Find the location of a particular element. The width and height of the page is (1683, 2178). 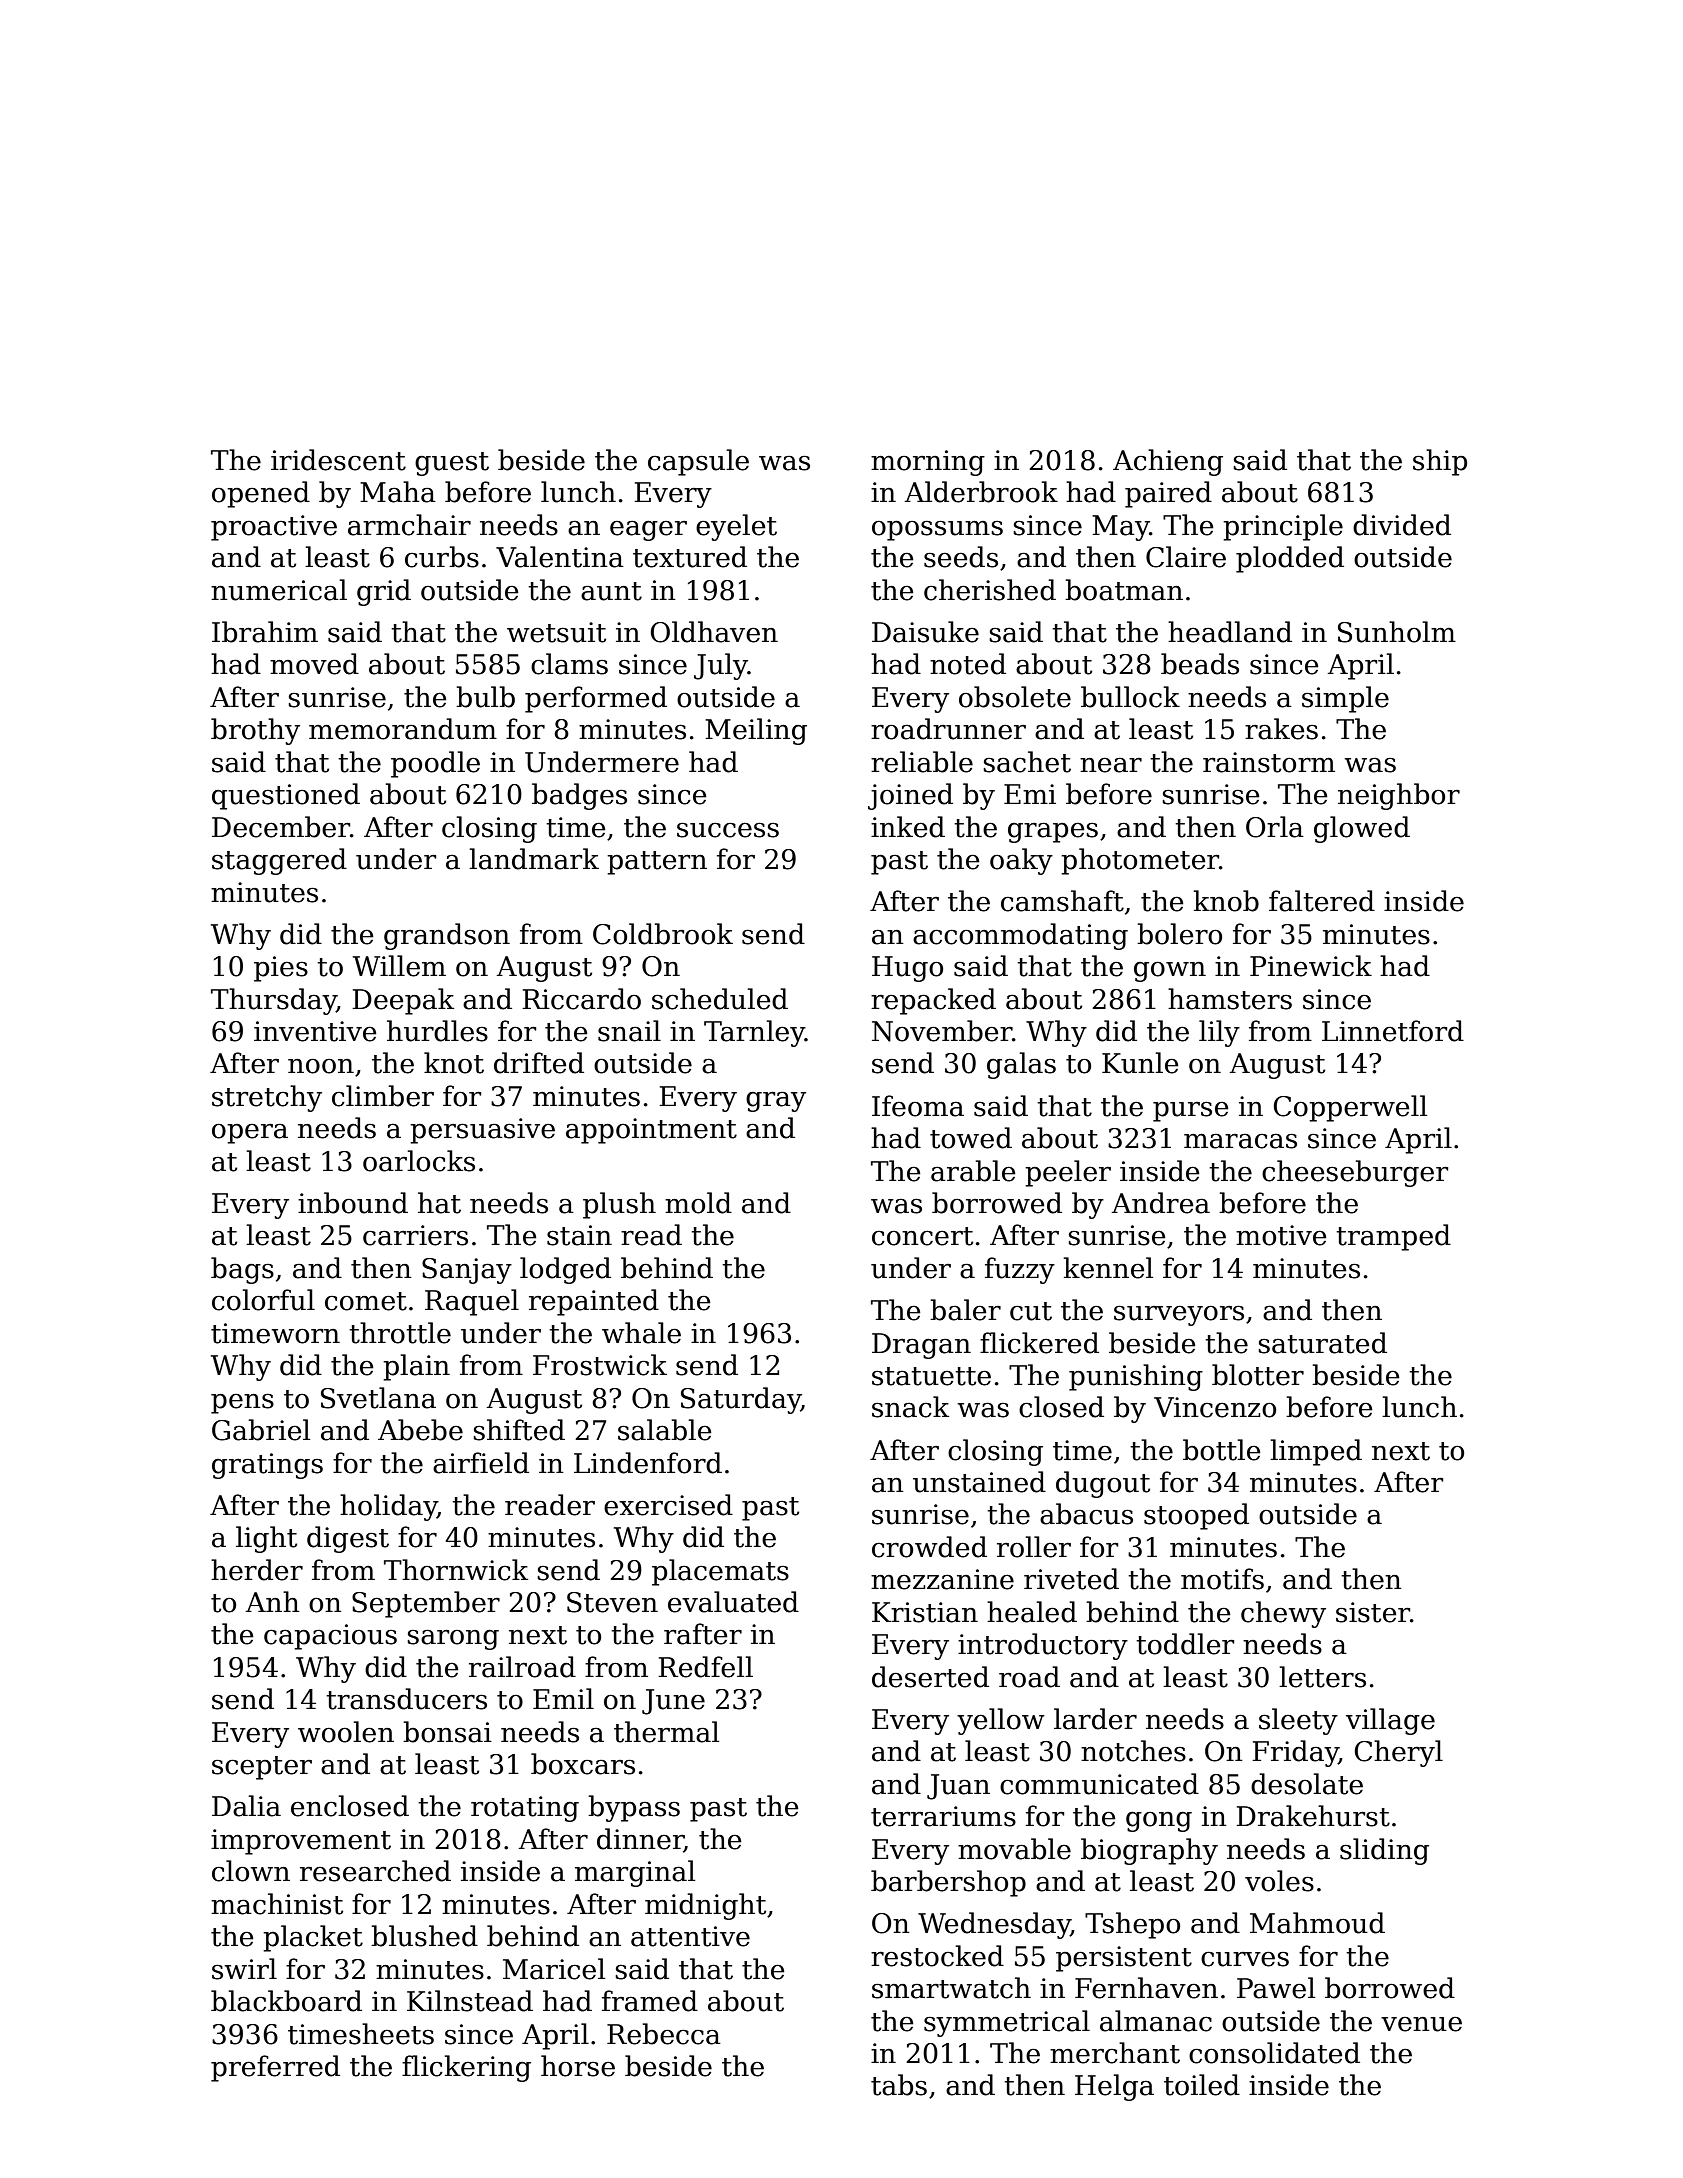

bulb is located at coordinates (485, 697).
